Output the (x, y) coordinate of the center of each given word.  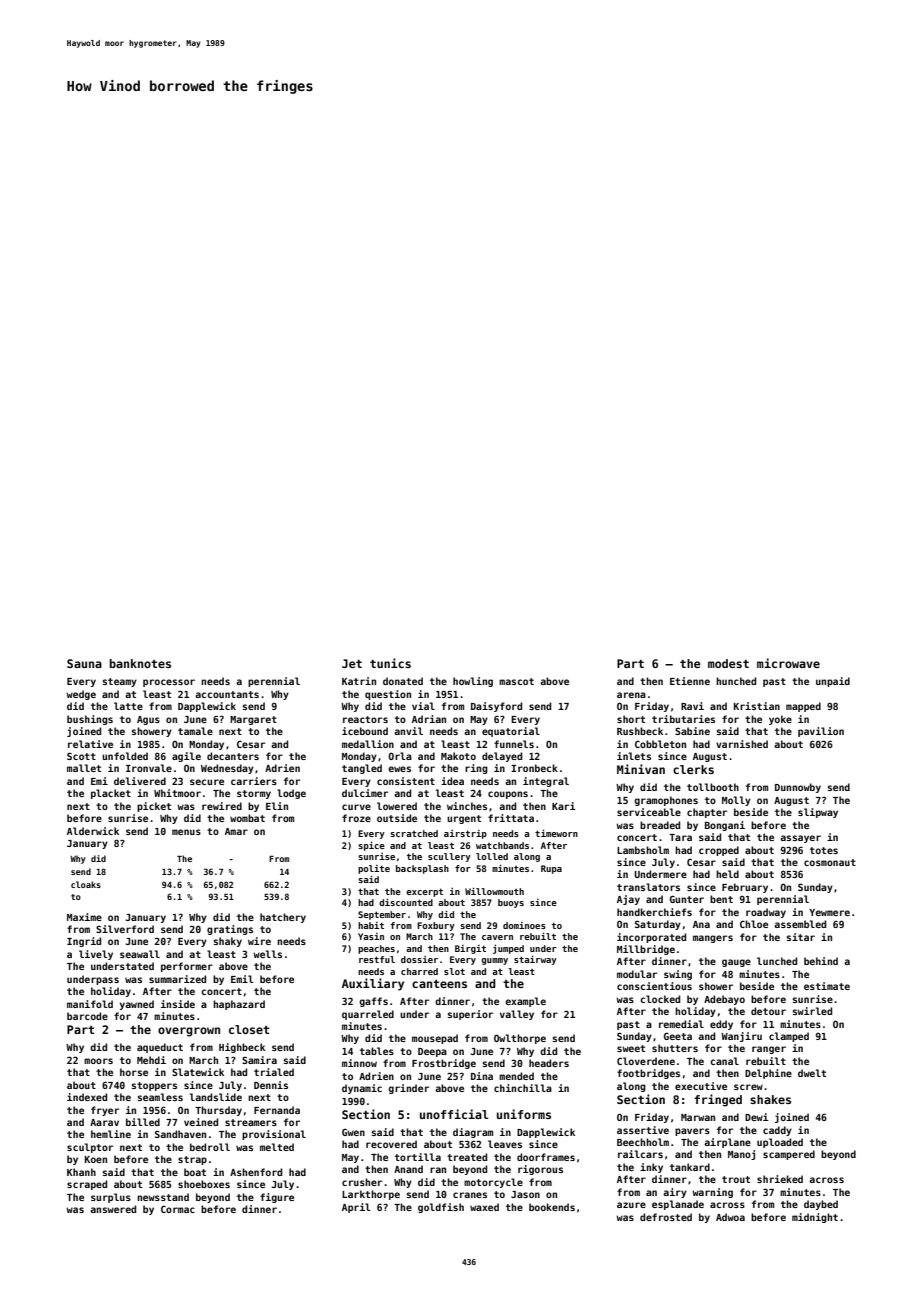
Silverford (125, 929)
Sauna (84, 663)
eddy (721, 1025)
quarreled (368, 1015)
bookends (552, 1207)
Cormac (178, 1209)
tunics (390, 663)
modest (728, 663)
